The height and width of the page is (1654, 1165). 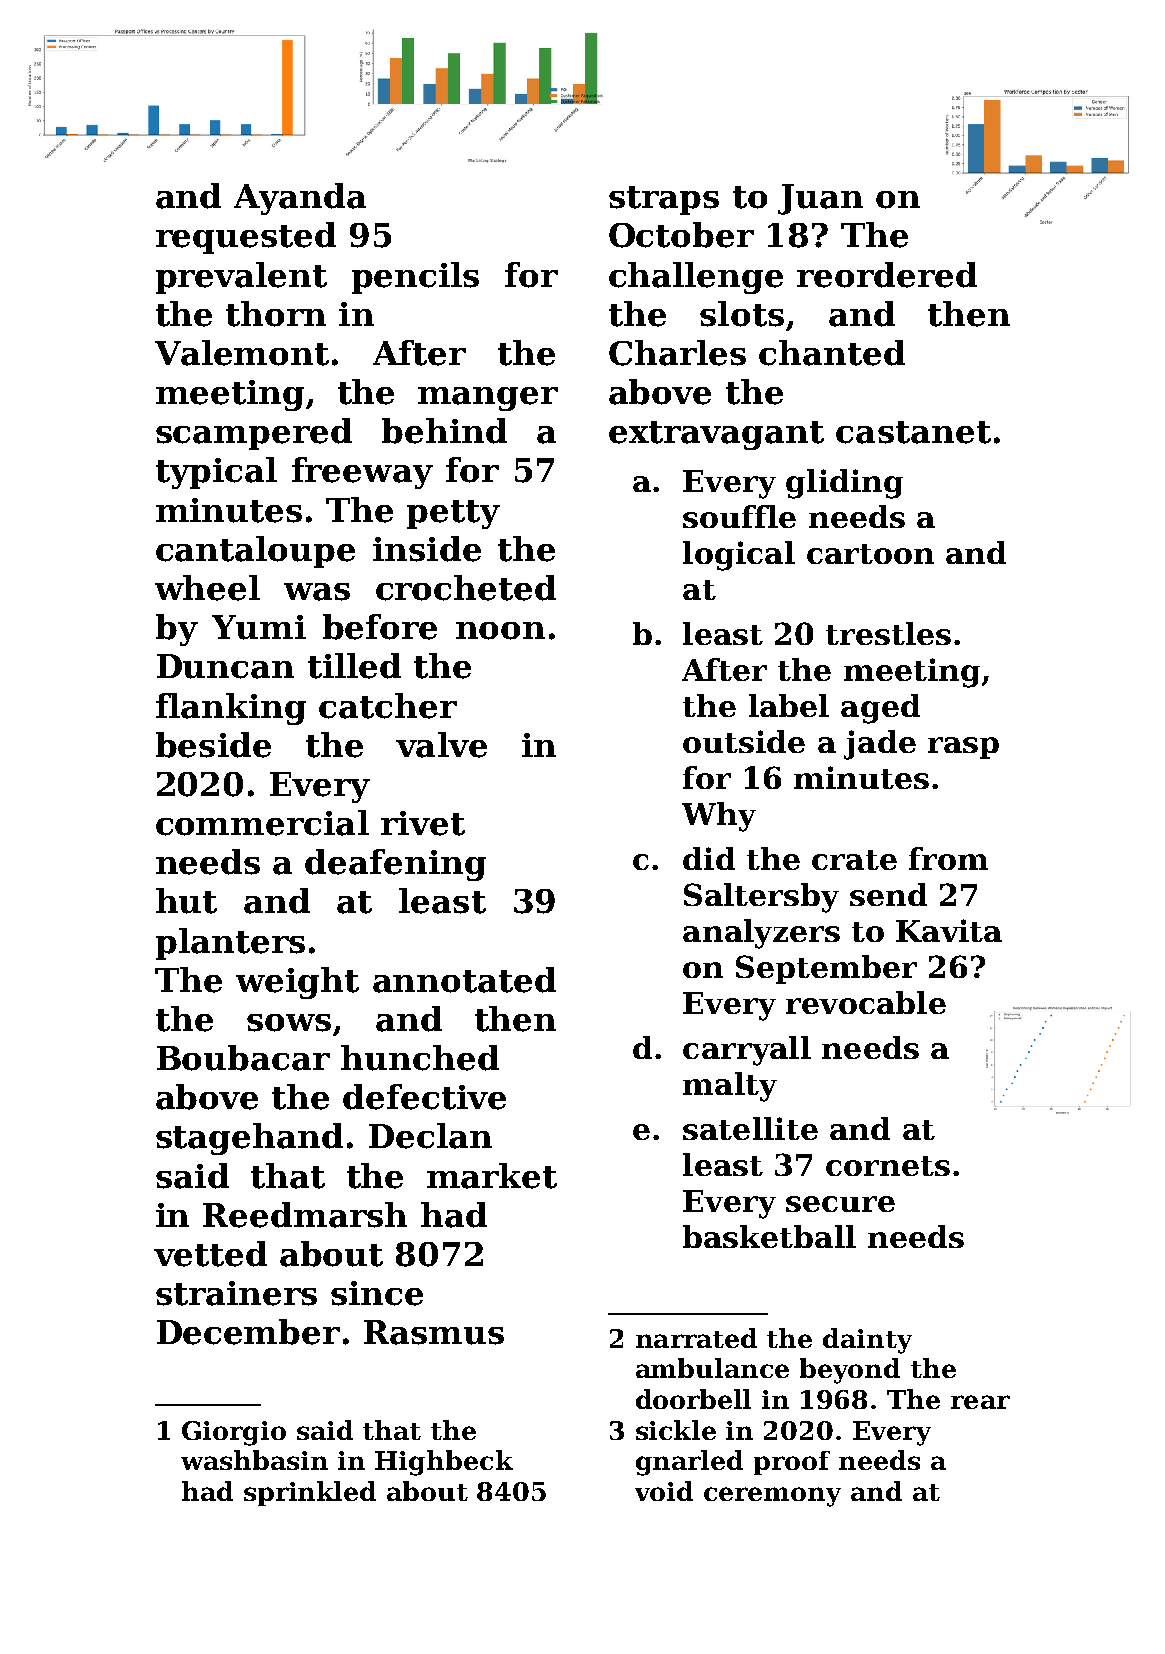 What do you see at coordinates (772, 1497) in the page?
I see `ceremony` at bounding box center [772, 1497].
